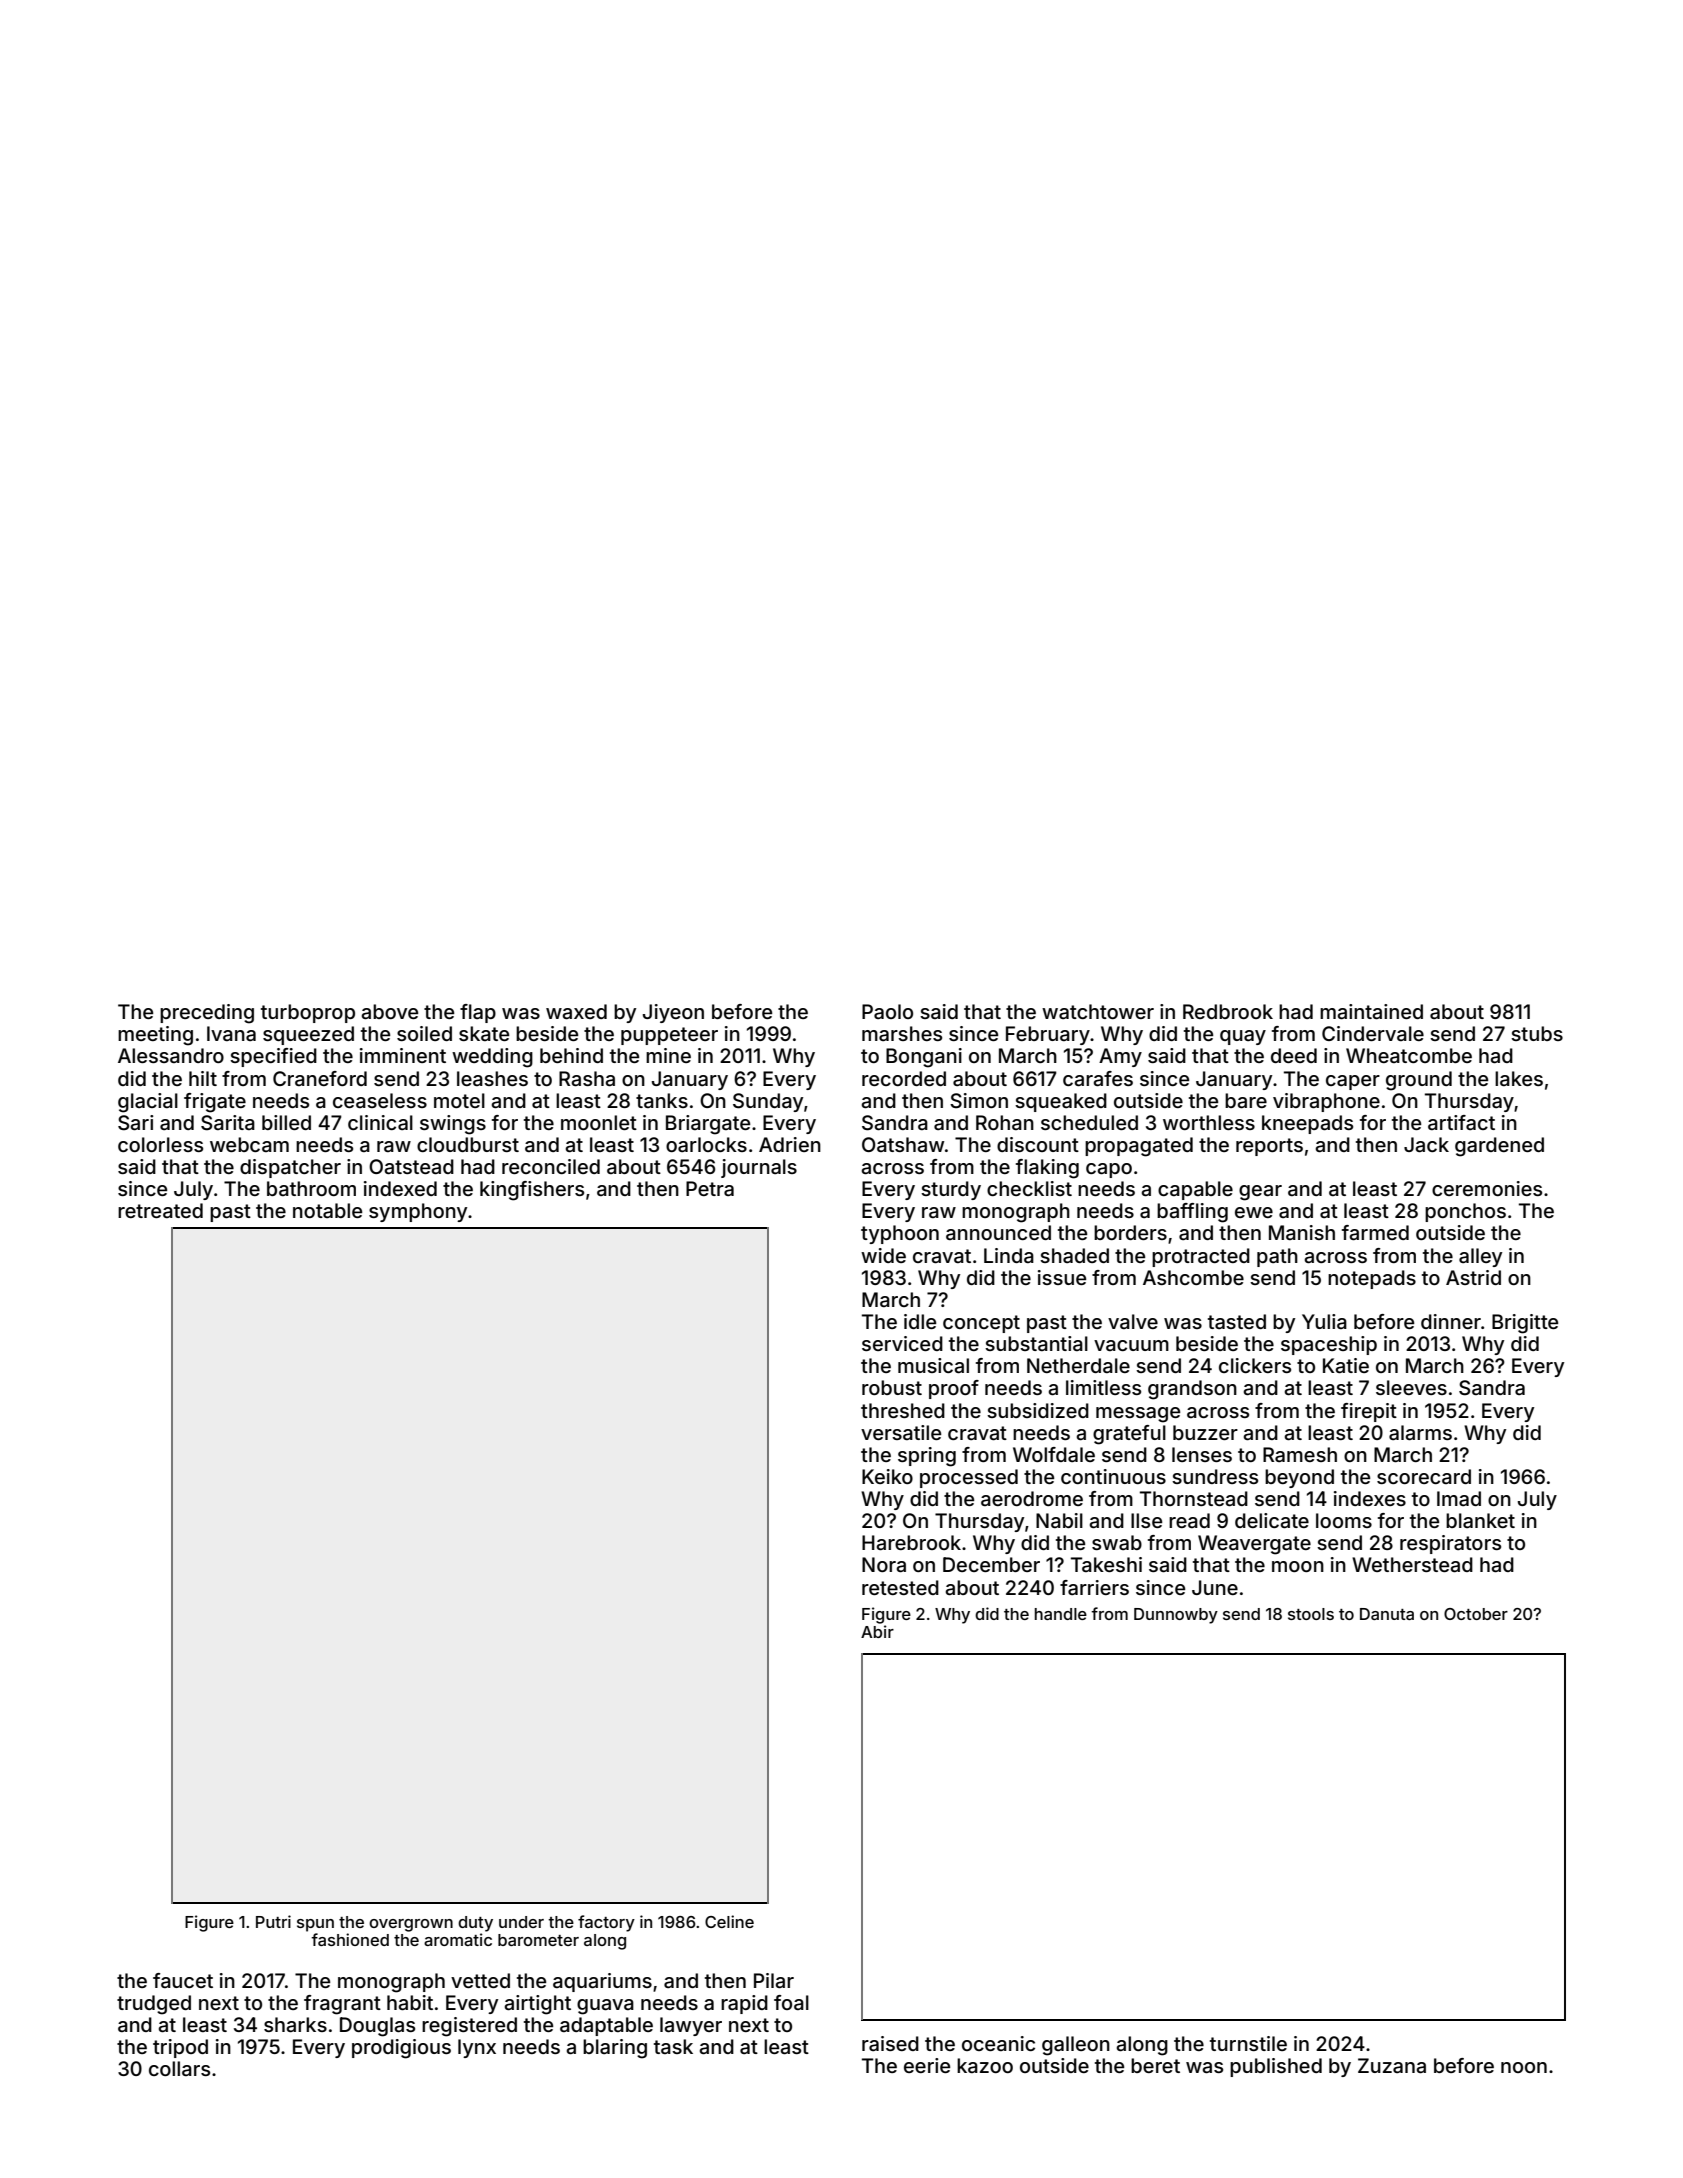 The width and height of the page is (1683, 2178). Describe the element at coordinates (985, 2065) in the page. I see `kazoo` at that location.
